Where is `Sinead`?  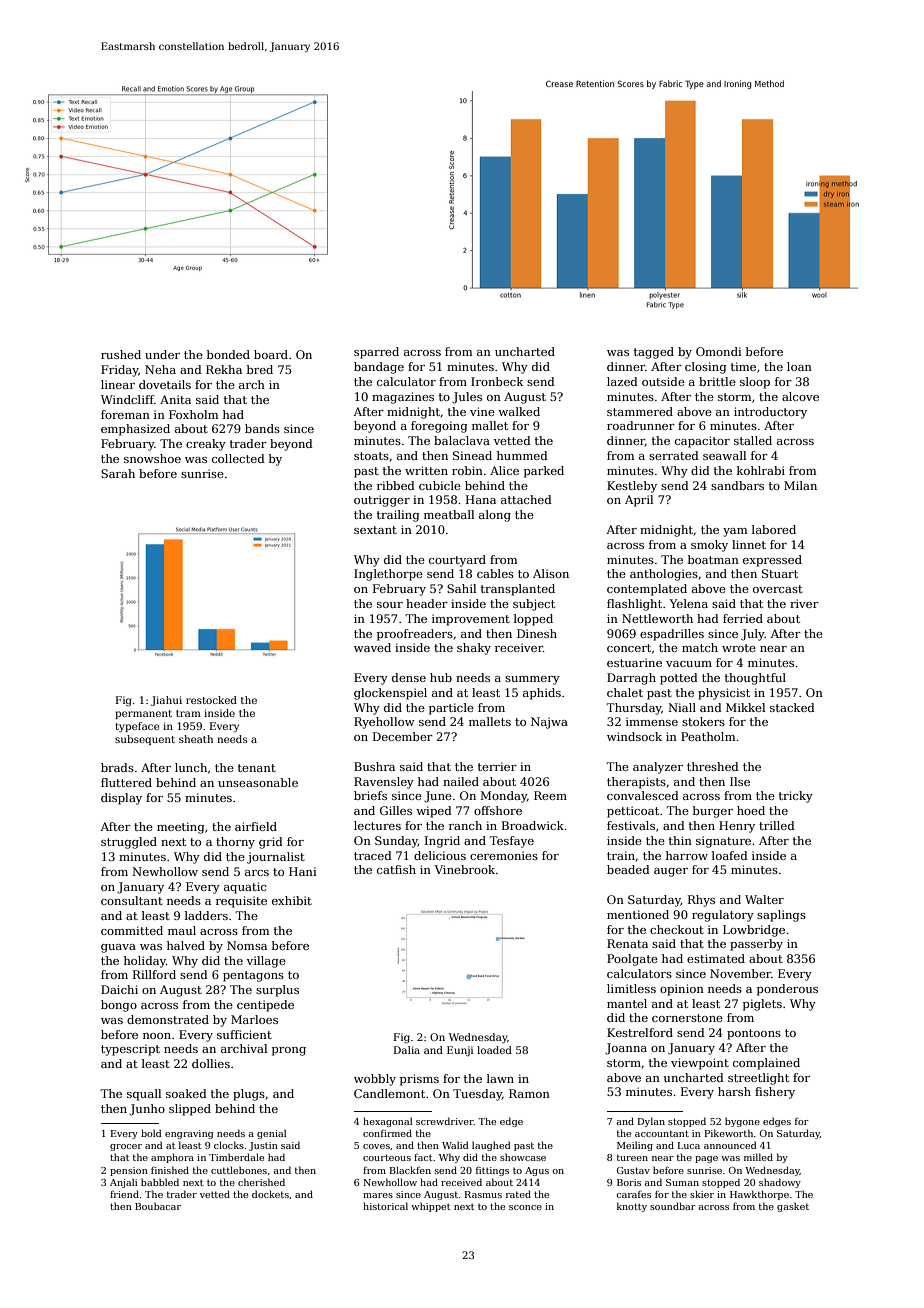 Sinead is located at coordinates (472, 455).
